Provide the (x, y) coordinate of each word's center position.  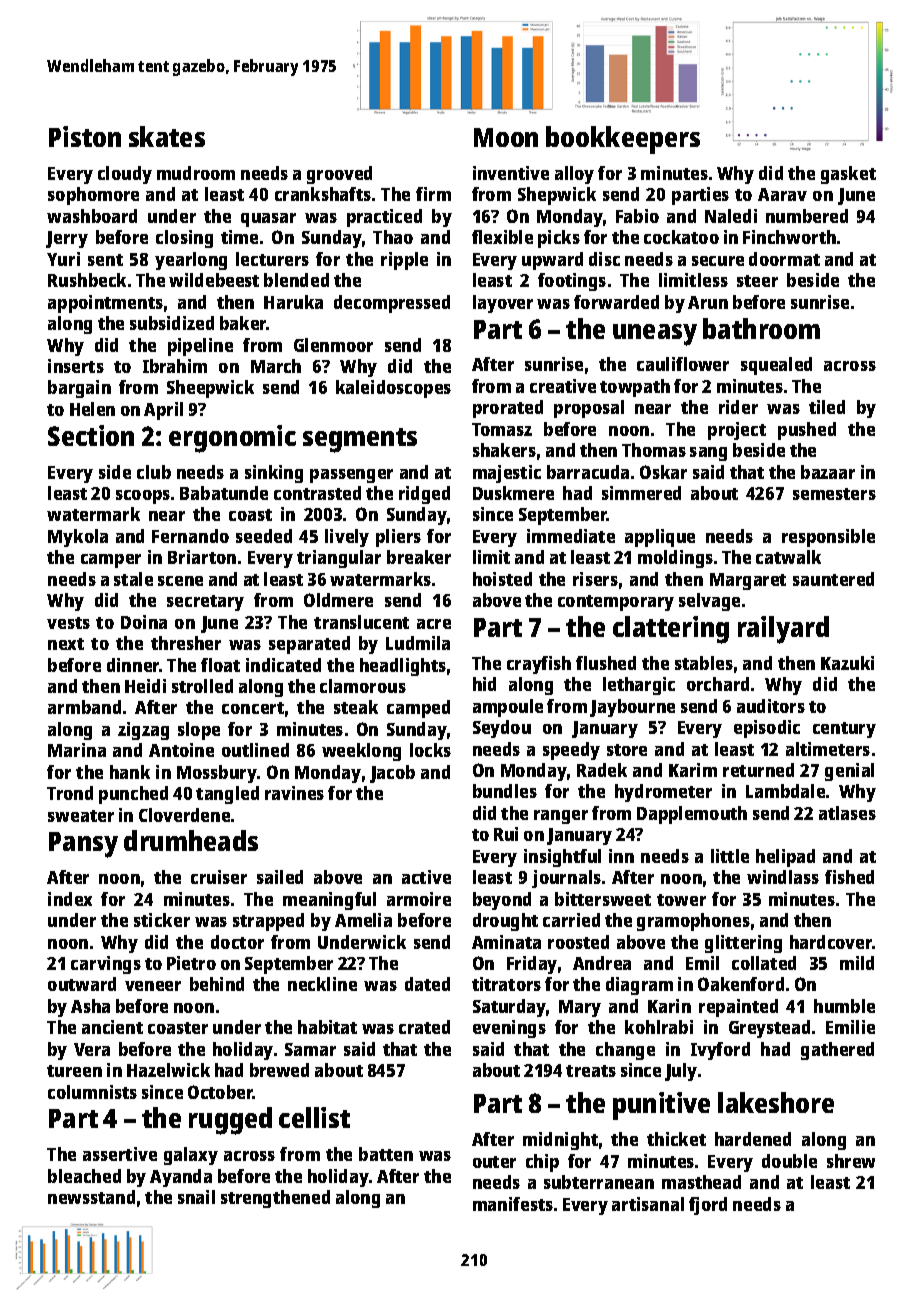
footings (572, 282)
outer (494, 1162)
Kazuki (847, 663)
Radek (602, 770)
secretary (205, 603)
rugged (230, 1121)
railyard (783, 630)
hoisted (502, 579)
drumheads (191, 840)
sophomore (93, 196)
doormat (784, 259)
